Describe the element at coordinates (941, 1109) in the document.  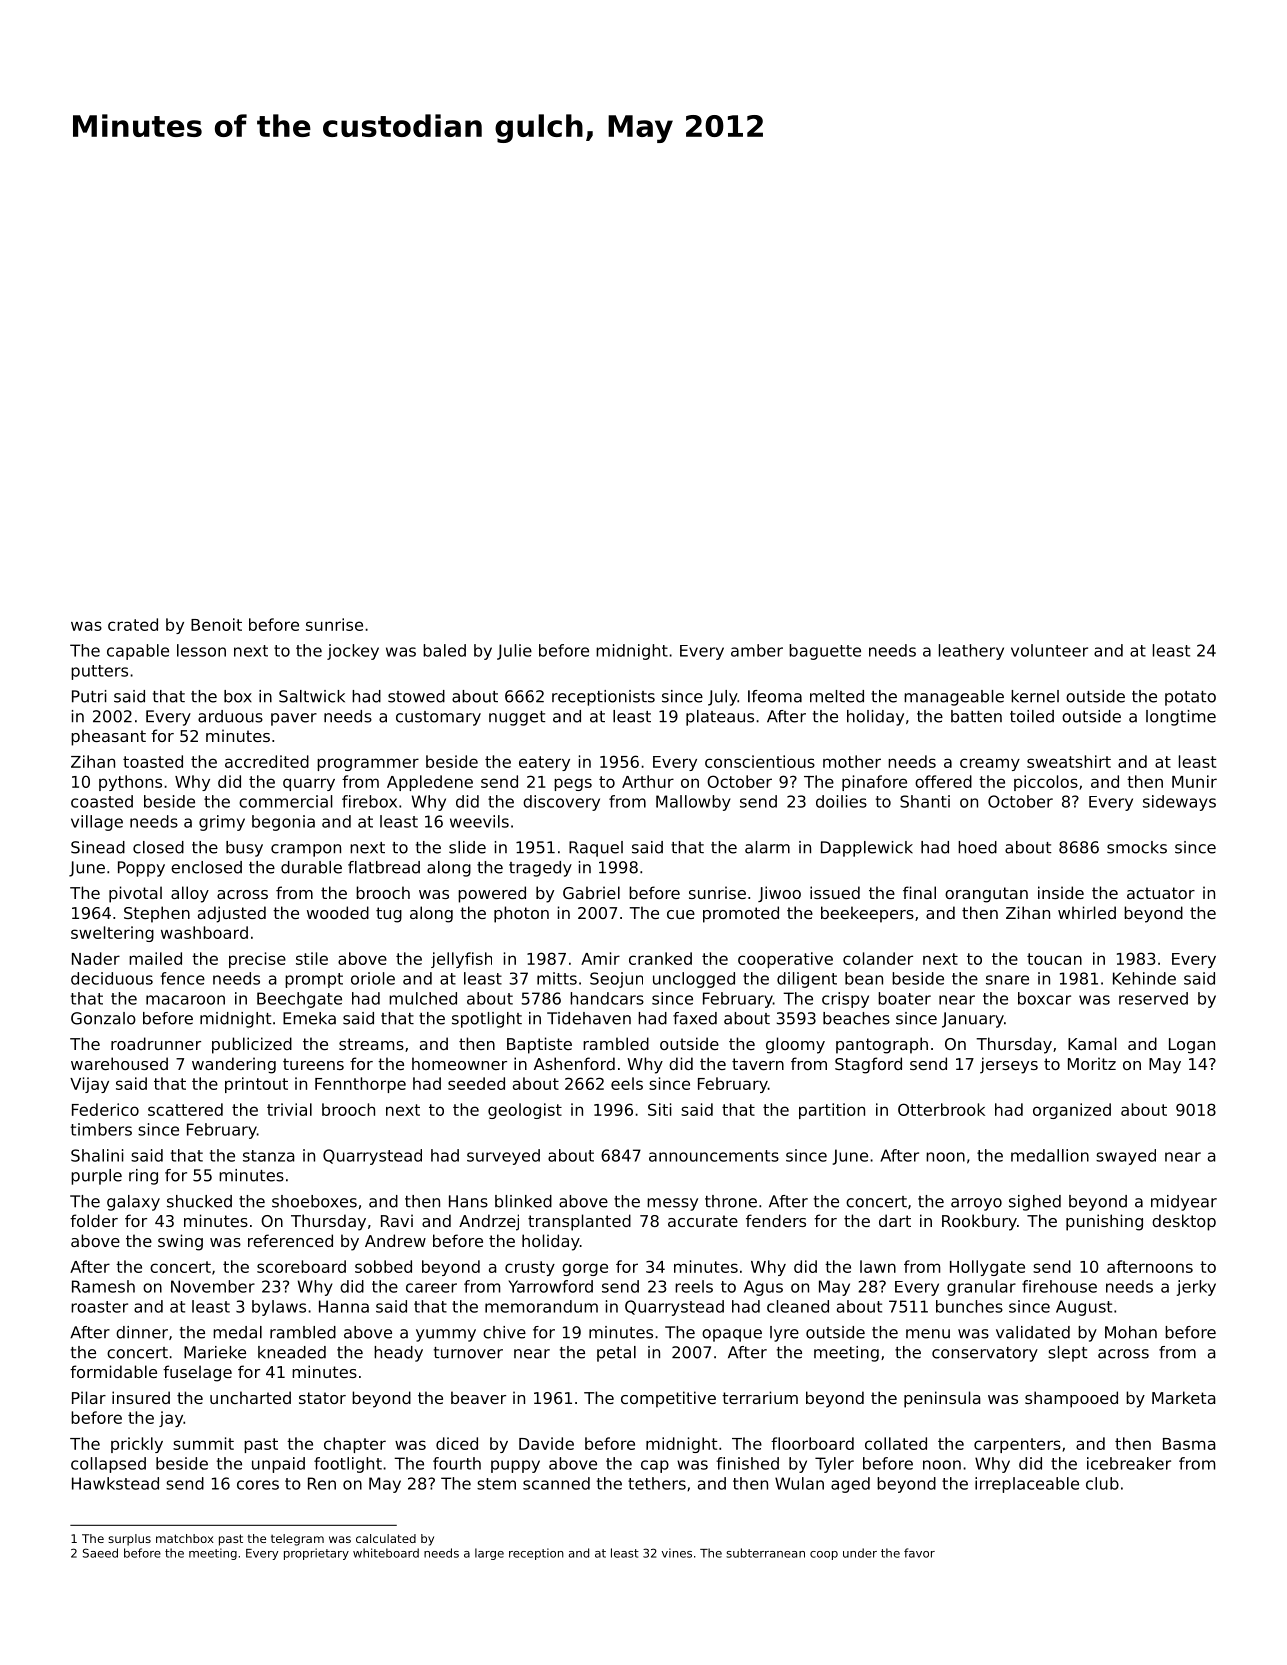
I see `Otterbrook` at that location.
